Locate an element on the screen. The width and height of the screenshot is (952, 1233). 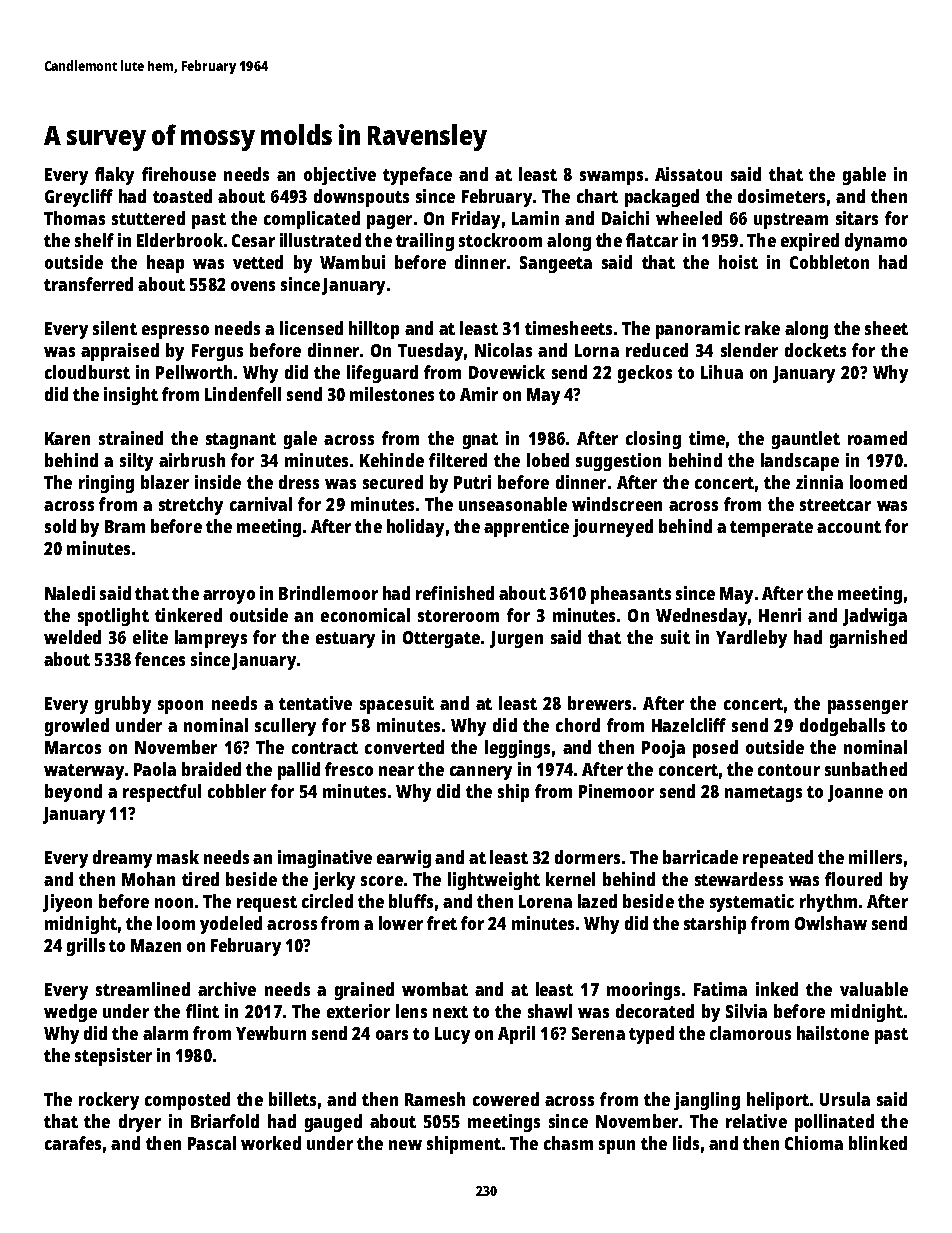
Lorena is located at coordinates (545, 901).
